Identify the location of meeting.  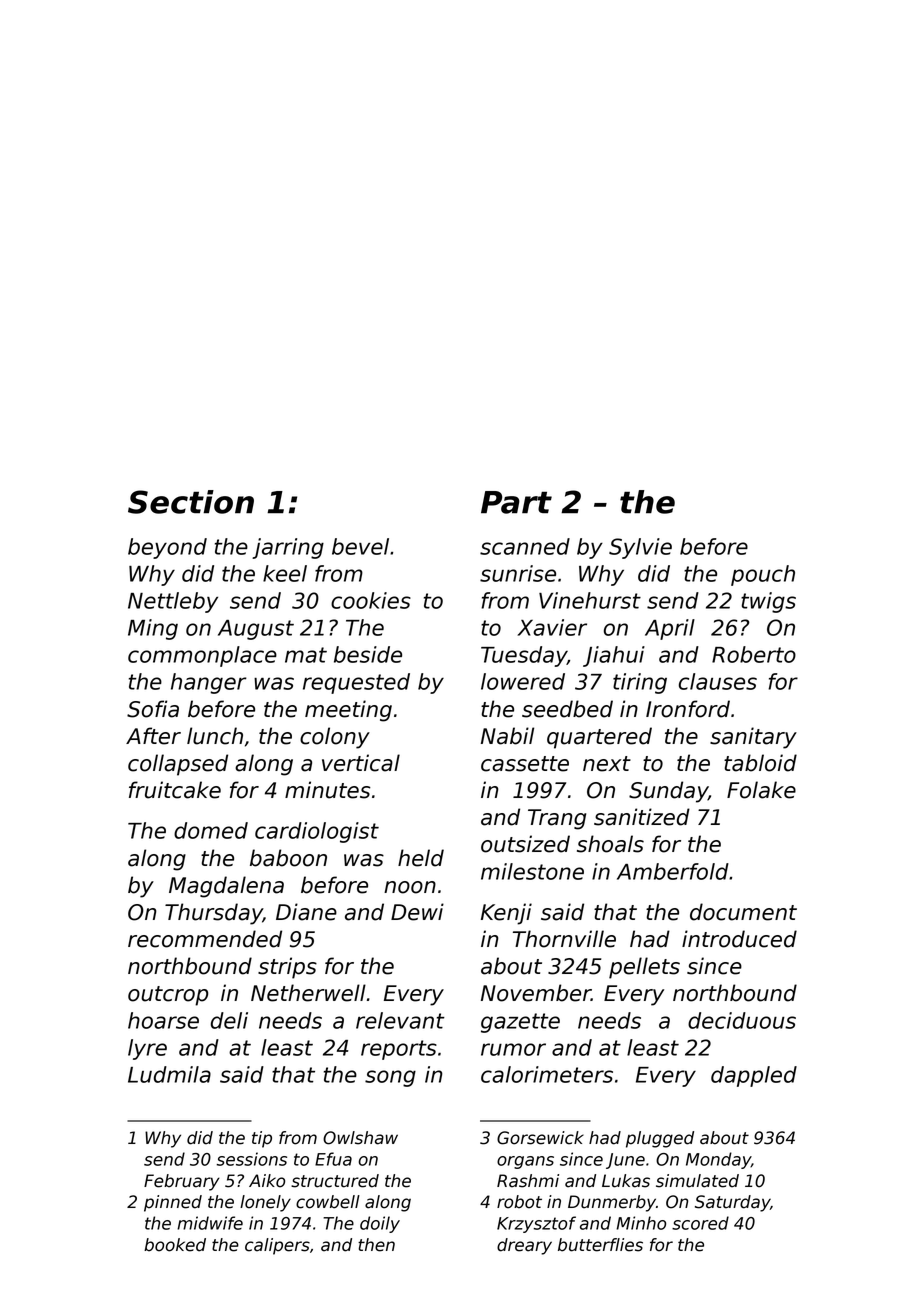
(348, 711).
